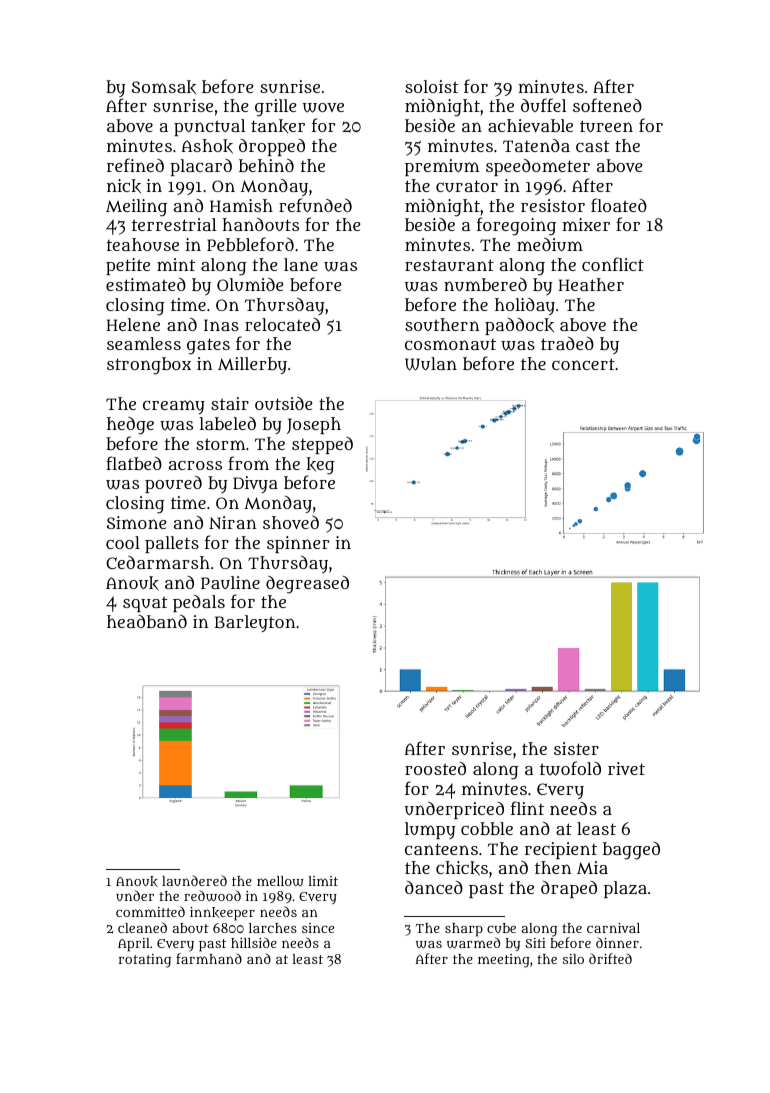 The height and width of the image is (1093, 770). What do you see at coordinates (583, 364) in the image?
I see `concert` at bounding box center [583, 364].
